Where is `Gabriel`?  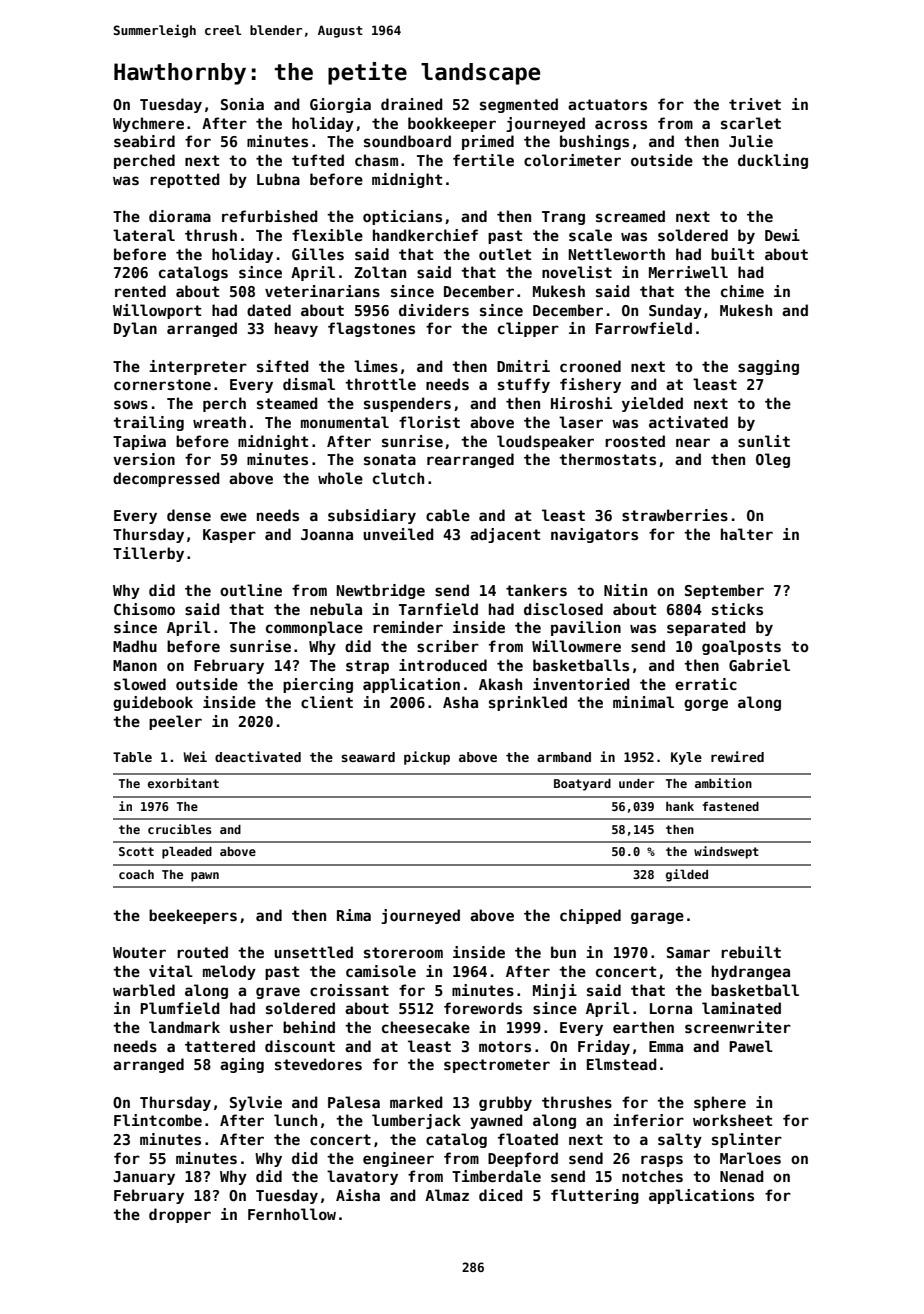 Gabriel is located at coordinates (759, 665).
